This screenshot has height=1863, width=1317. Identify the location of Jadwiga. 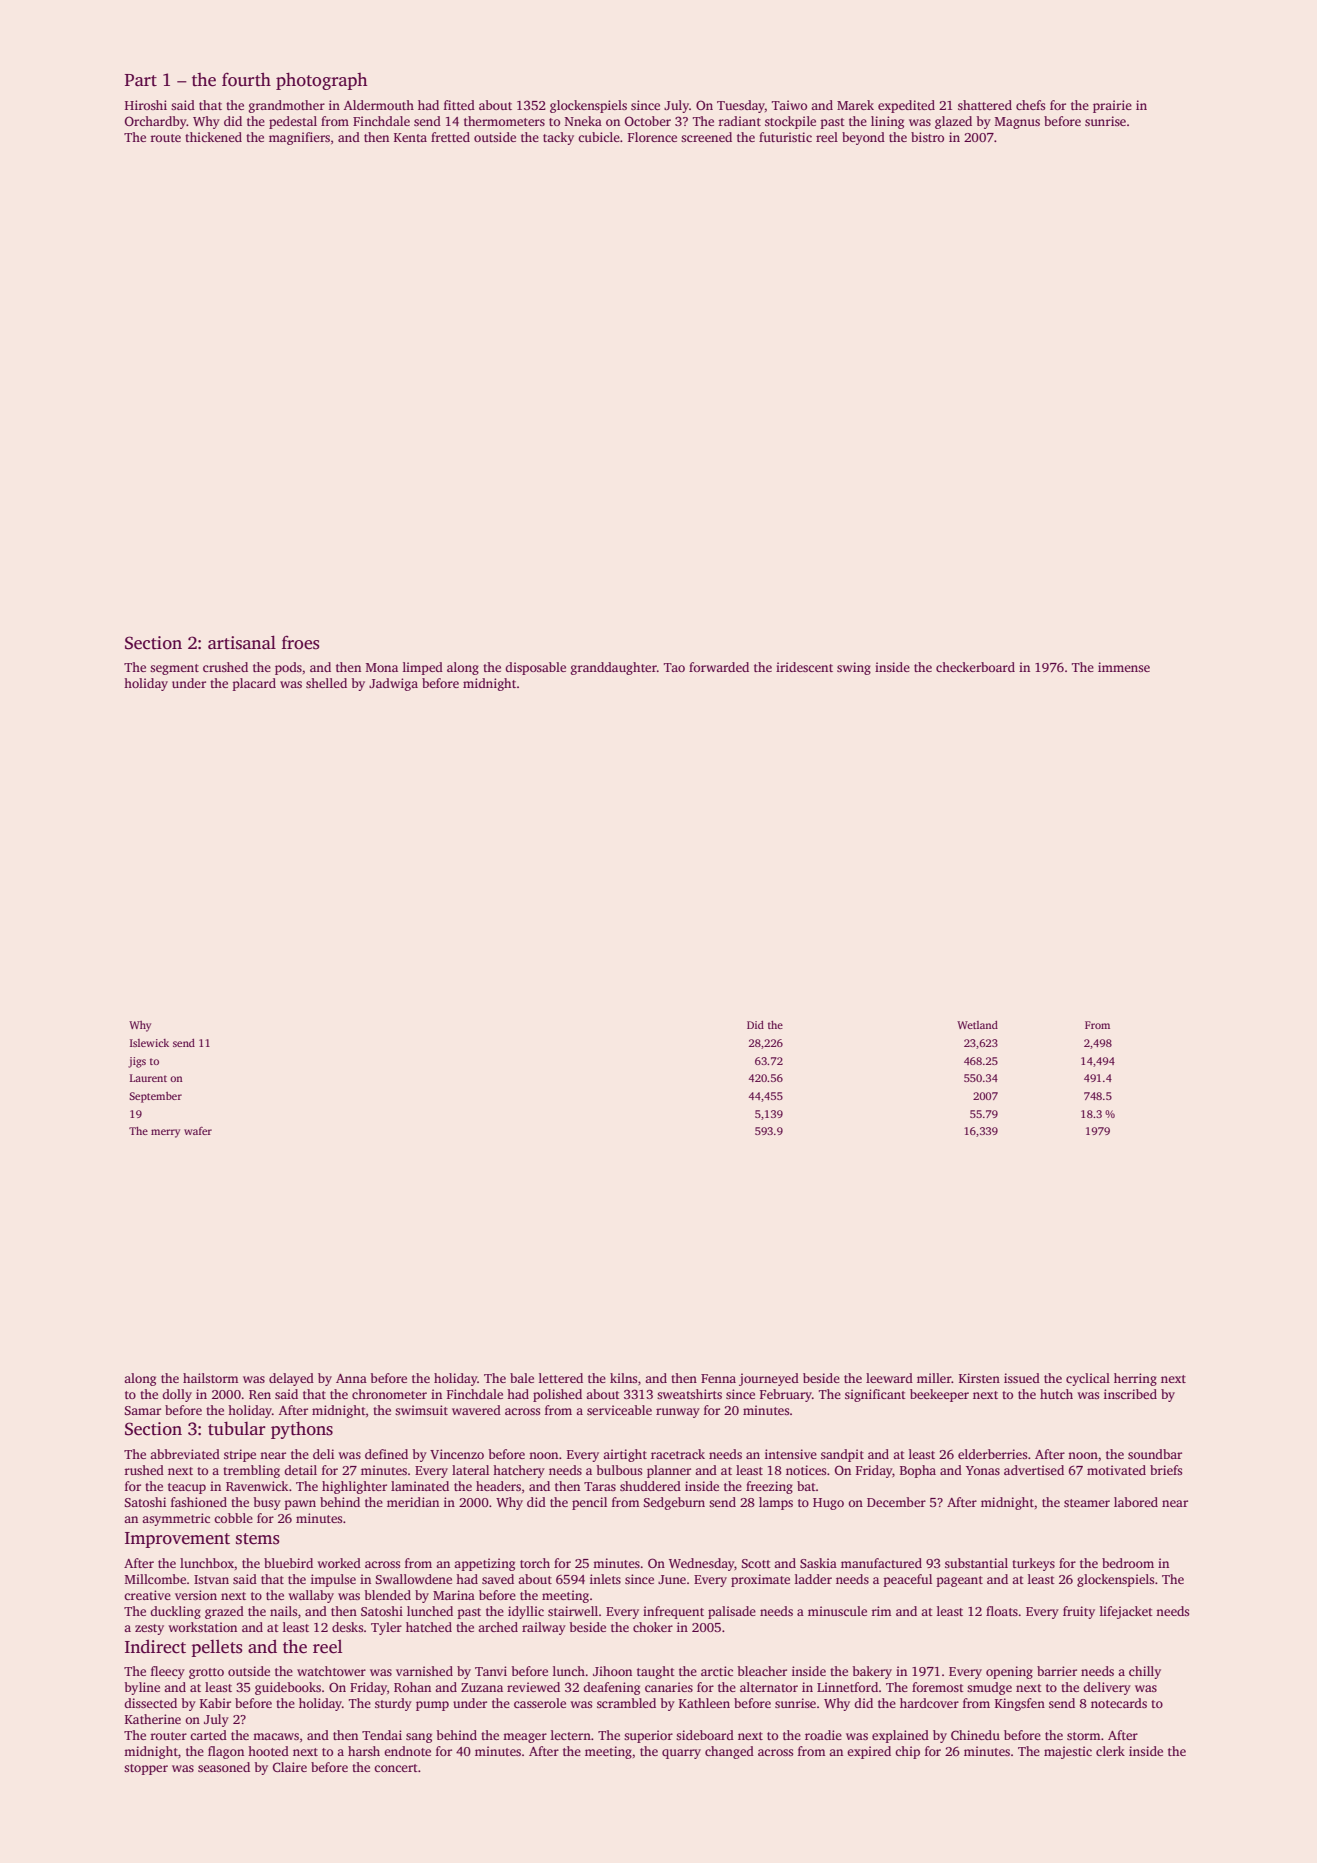
(393, 684).
